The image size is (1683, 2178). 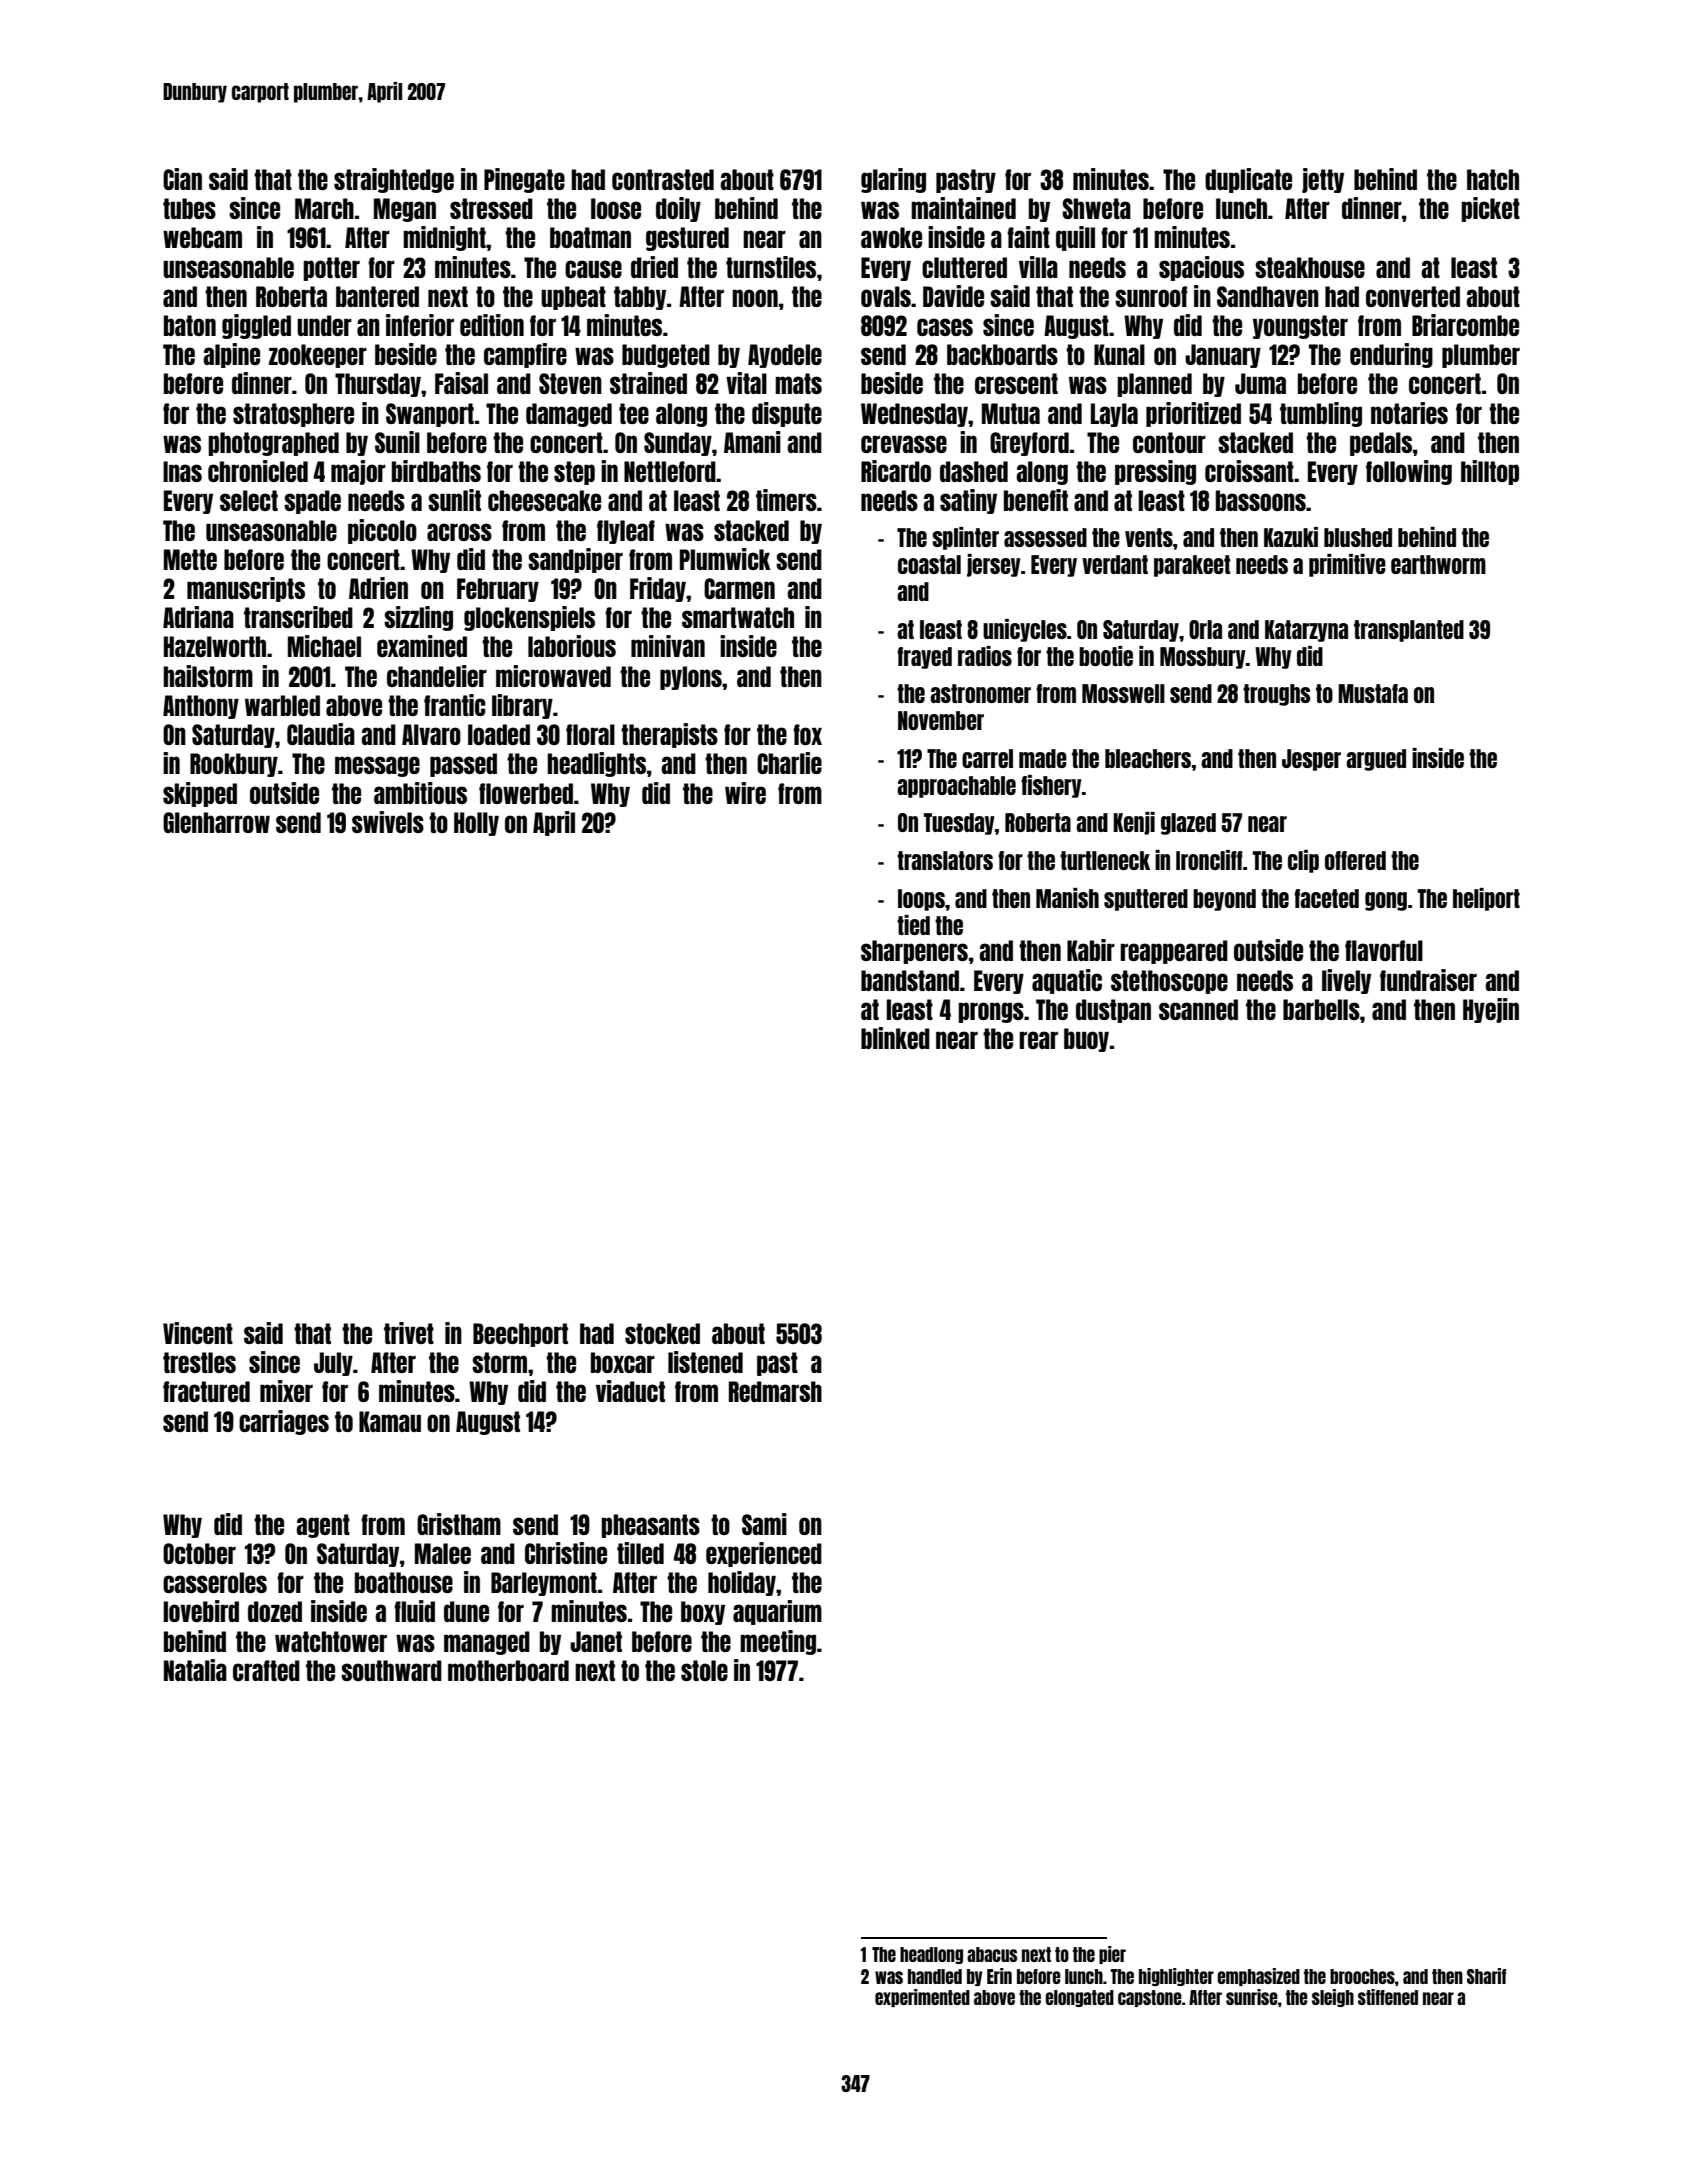 I want to click on Redmarsh, so click(x=775, y=1391).
